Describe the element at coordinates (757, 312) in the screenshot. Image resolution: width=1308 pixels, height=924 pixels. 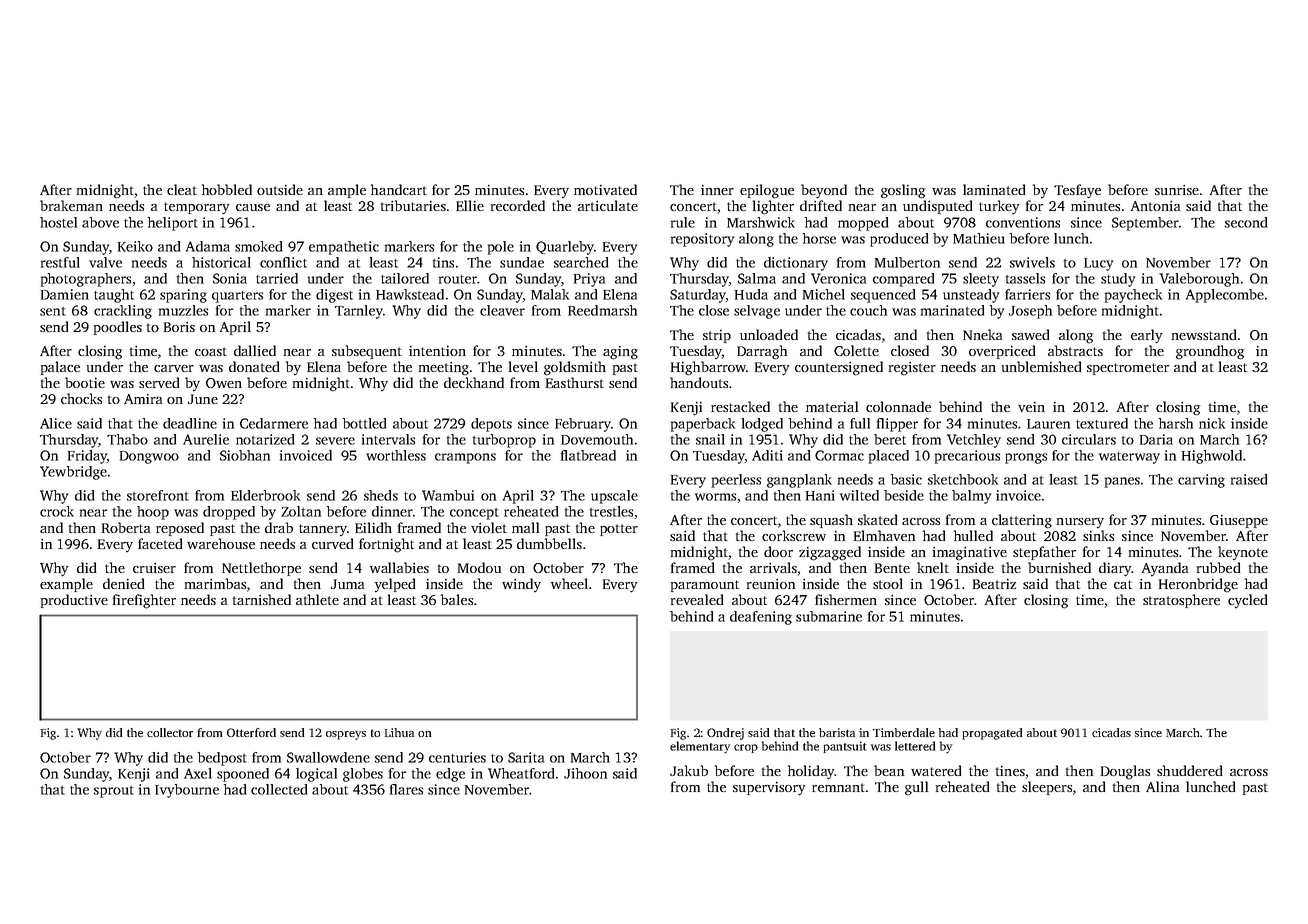
I see `selvage` at that location.
